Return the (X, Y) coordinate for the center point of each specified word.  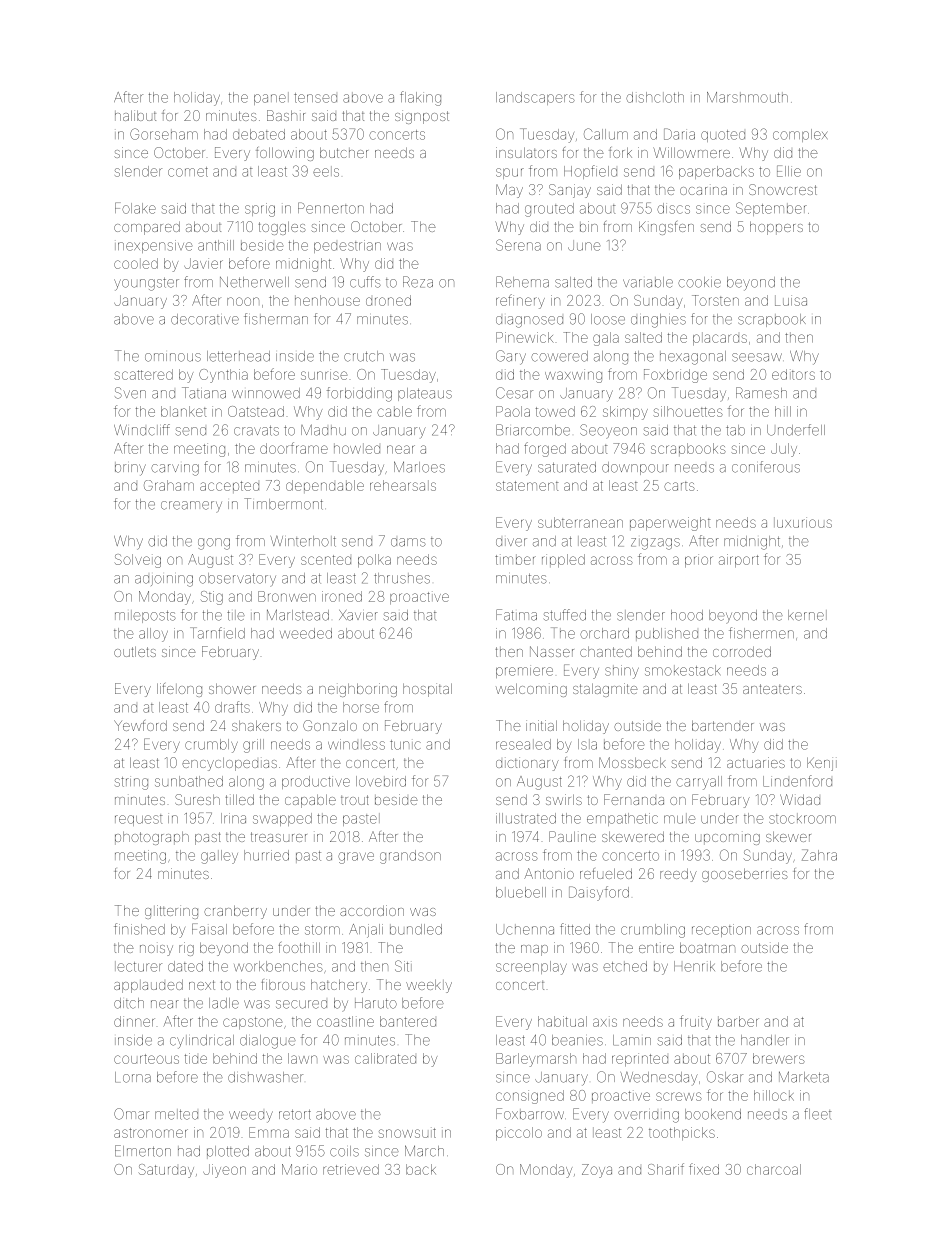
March (424, 1151)
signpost (422, 117)
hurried (266, 855)
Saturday (166, 1171)
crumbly (211, 746)
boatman (707, 947)
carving (175, 470)
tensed (315, 98)
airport (739, 561)
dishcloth (655, 97)
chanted (606, 651)
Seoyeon (608, 431)
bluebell (521, 892)
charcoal (774, 1169)
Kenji (822, 764)
